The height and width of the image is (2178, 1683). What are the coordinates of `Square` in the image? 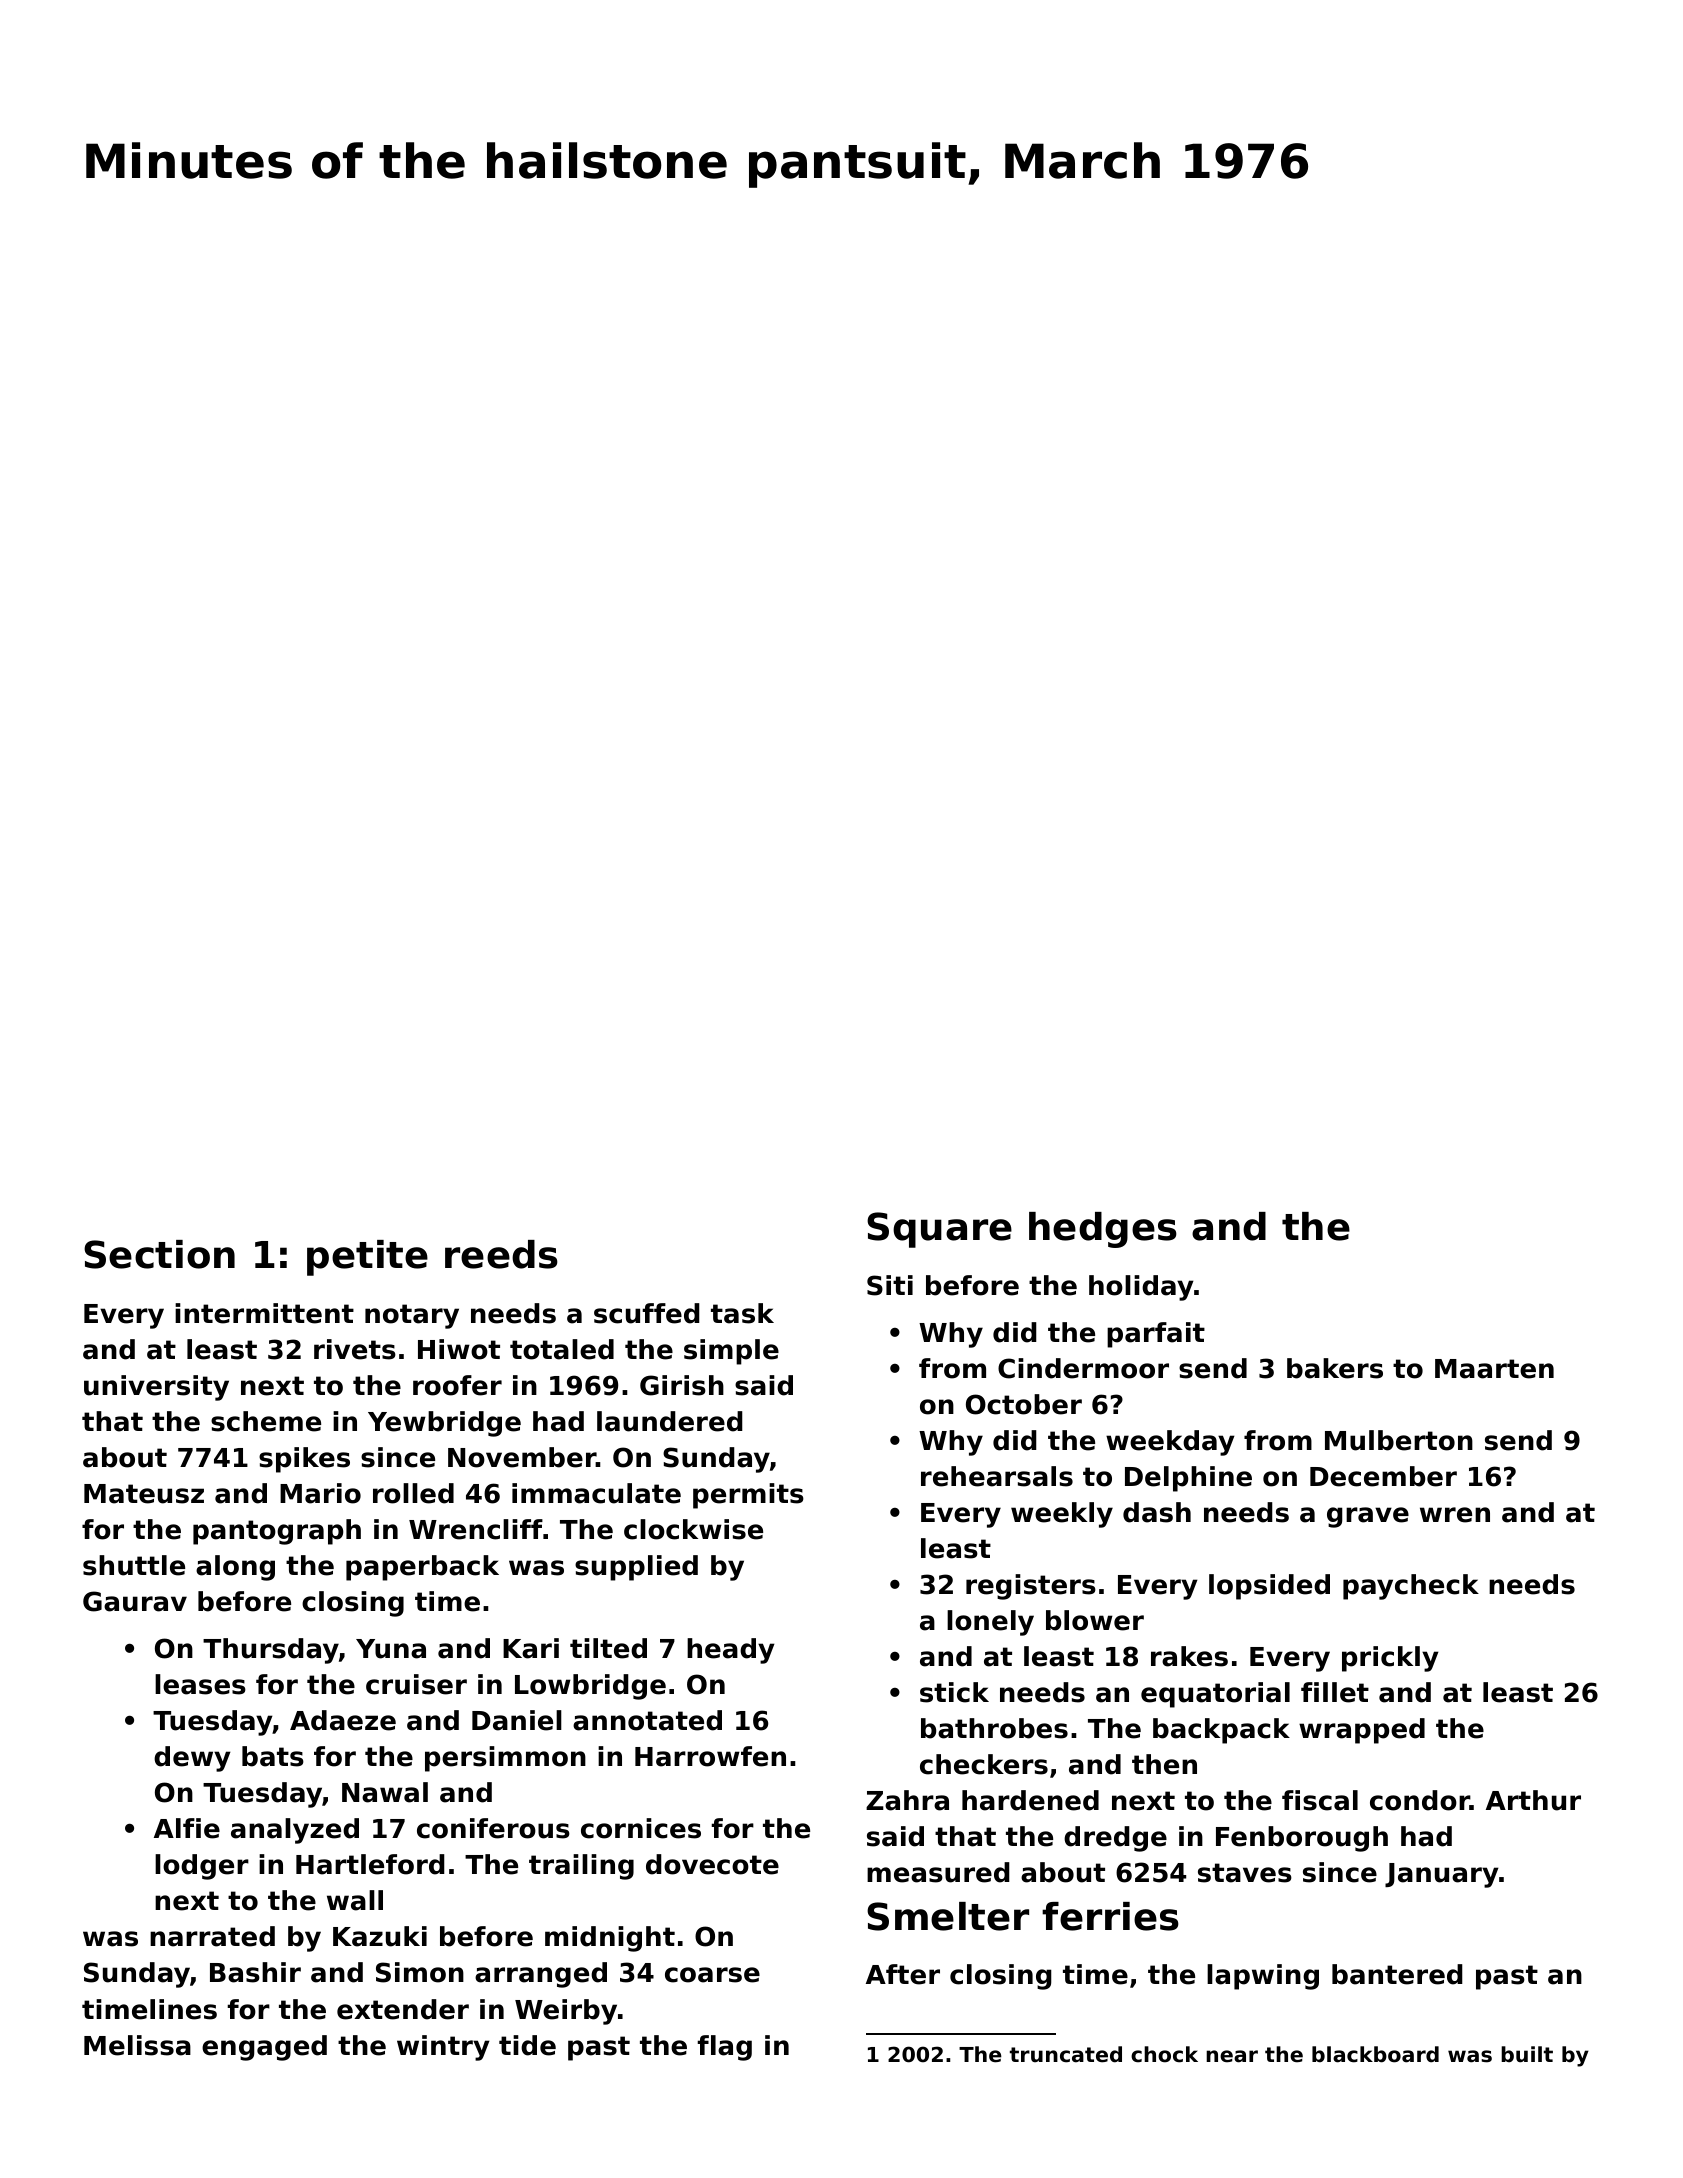 It's located at (939, 1230).
